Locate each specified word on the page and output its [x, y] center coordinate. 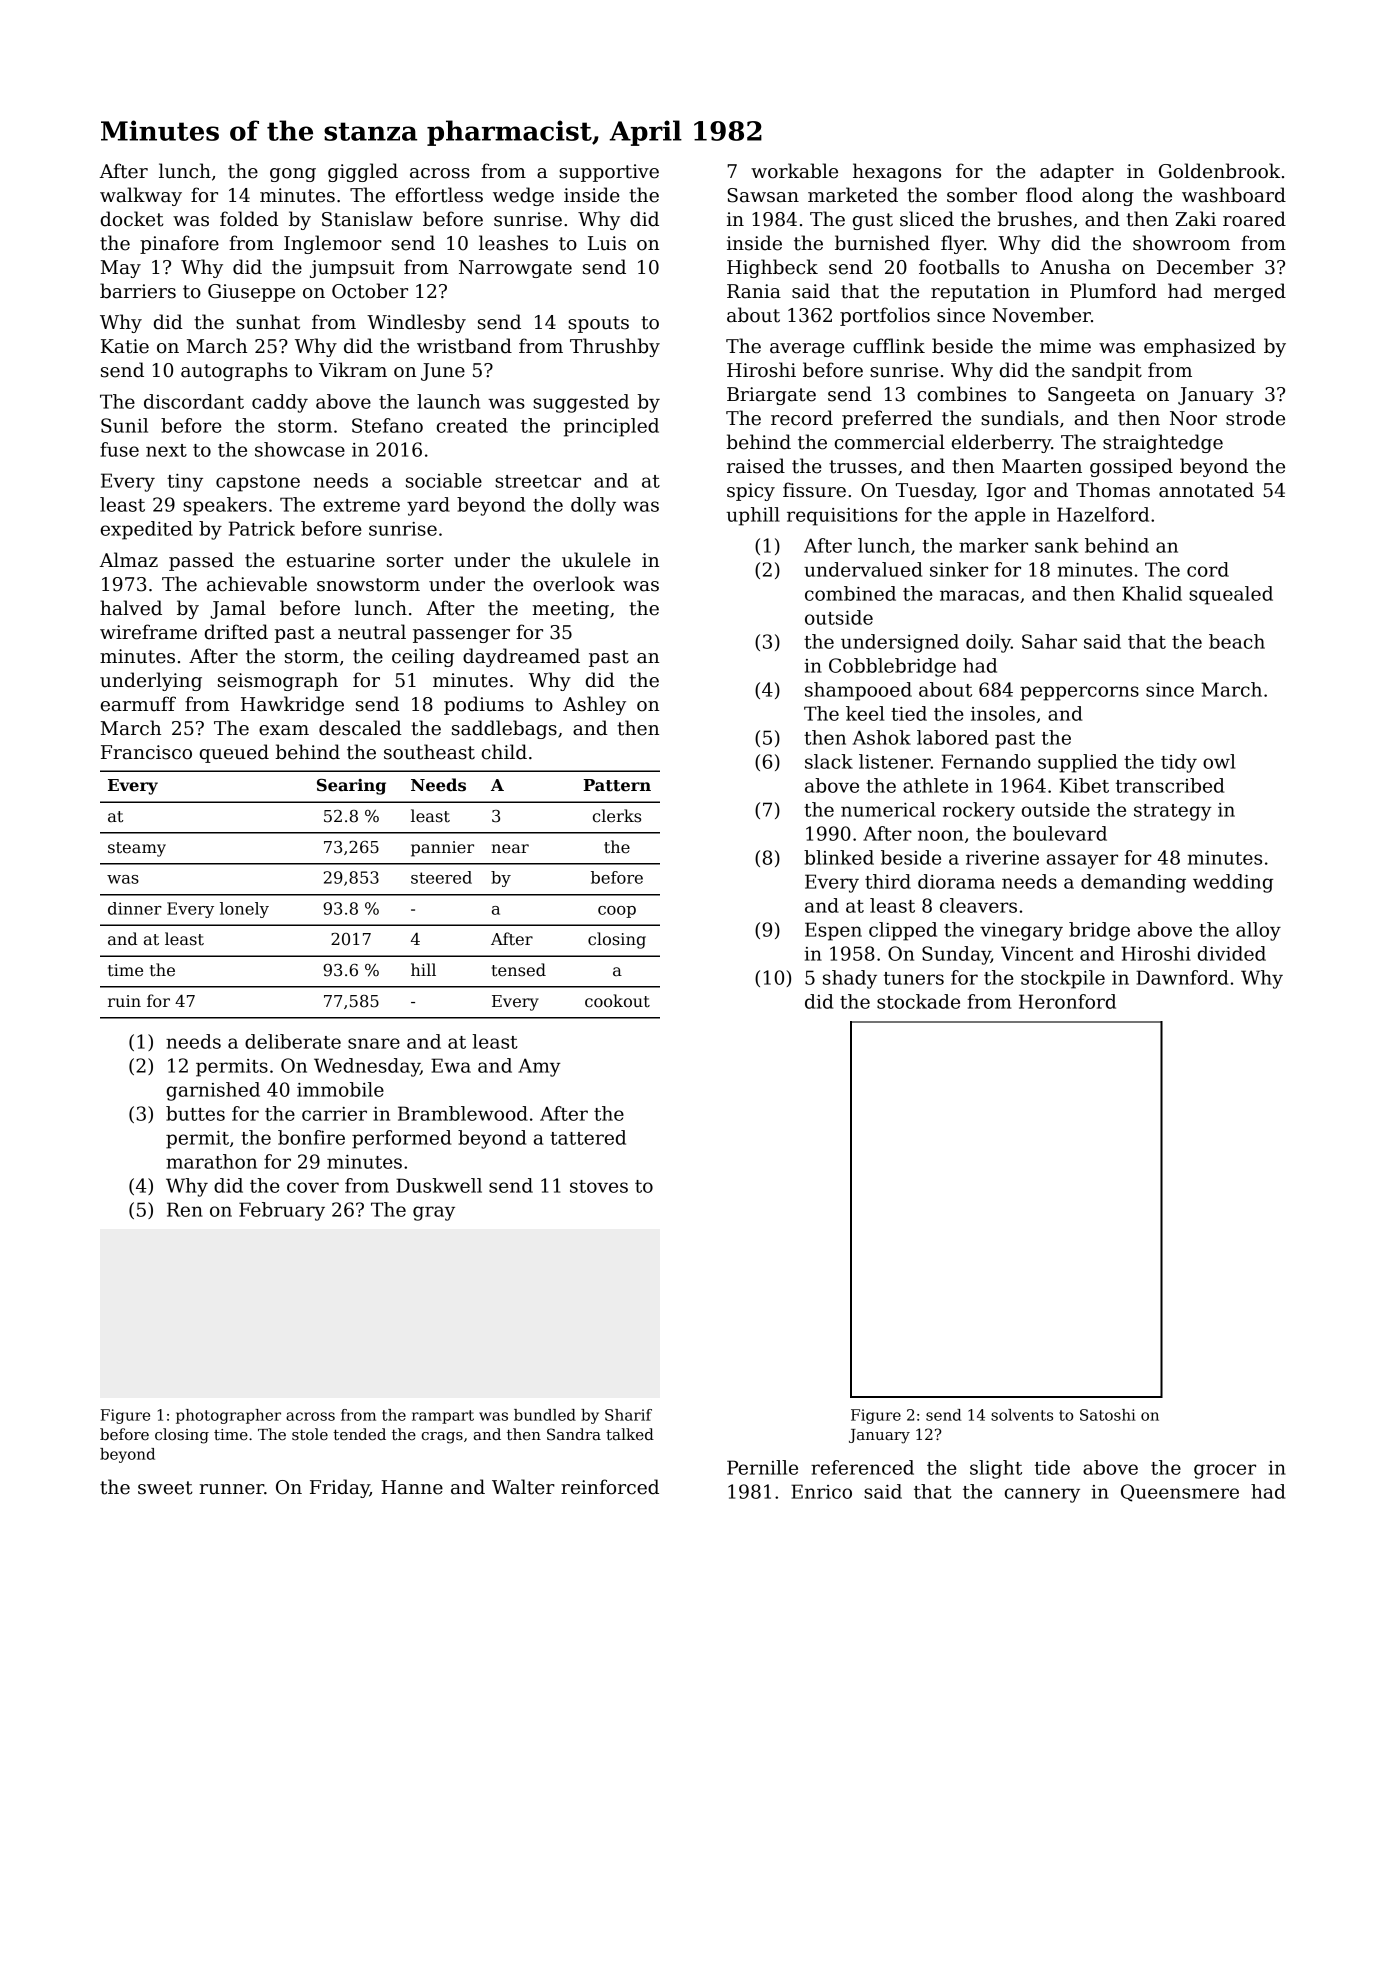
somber [982, 195]
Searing [351, 787]
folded [249, 219]
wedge [523, 196]
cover [313, 1187]
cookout [617, 1001]
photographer [228, 1416]
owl [1219, 761]
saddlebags [504, 729]
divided [1232, 953]
